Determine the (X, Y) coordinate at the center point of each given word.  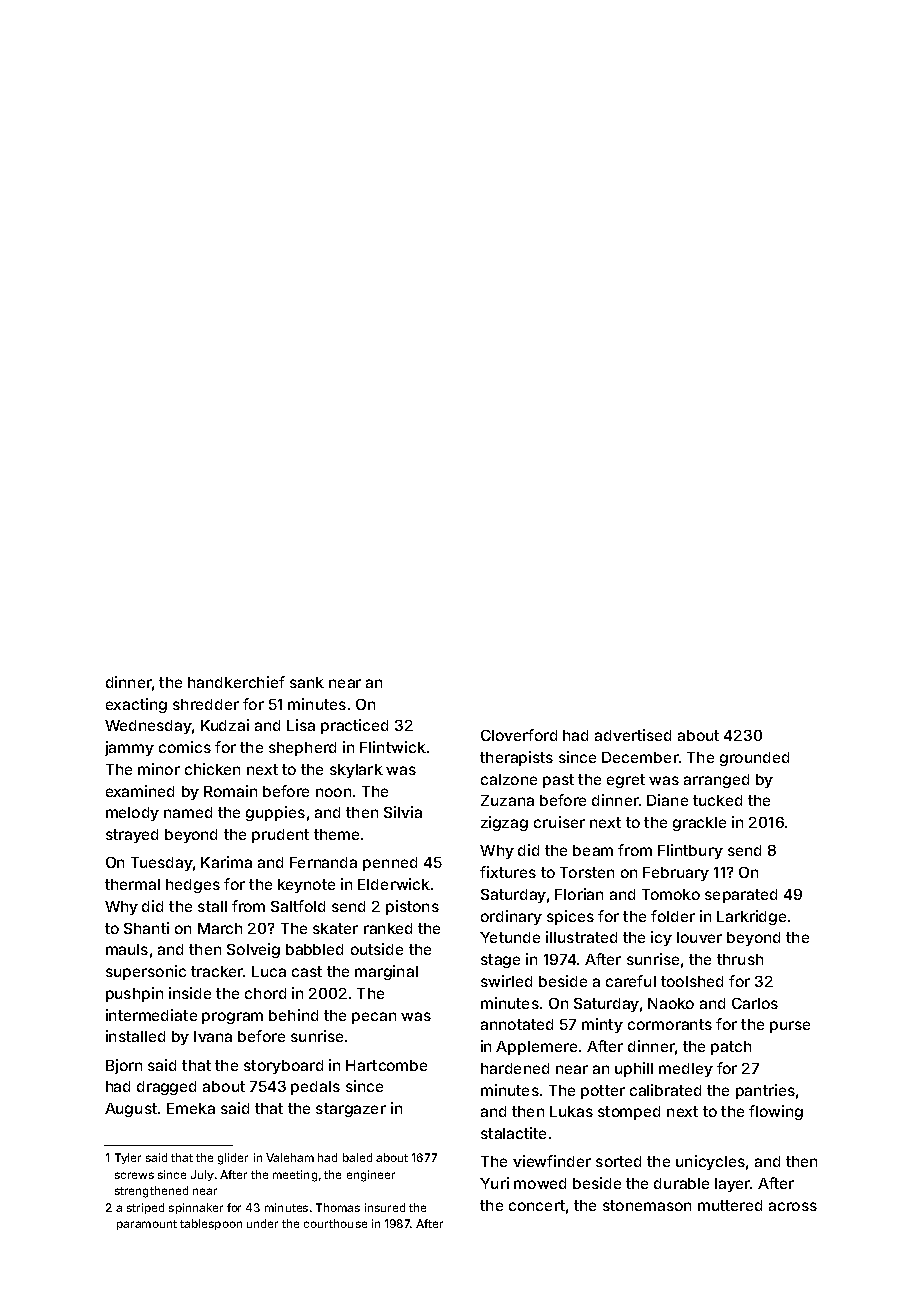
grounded (754, 759)
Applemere (536, 1048)
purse (790, 1027)
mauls (127, 949)
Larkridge (751, 917)
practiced (354, 726)
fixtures (508, 872)
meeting (295, 1176)
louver (699, 937)
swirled (506, 981)
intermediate (151, 1015)
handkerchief (236, 682)
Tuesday (162, 864)
